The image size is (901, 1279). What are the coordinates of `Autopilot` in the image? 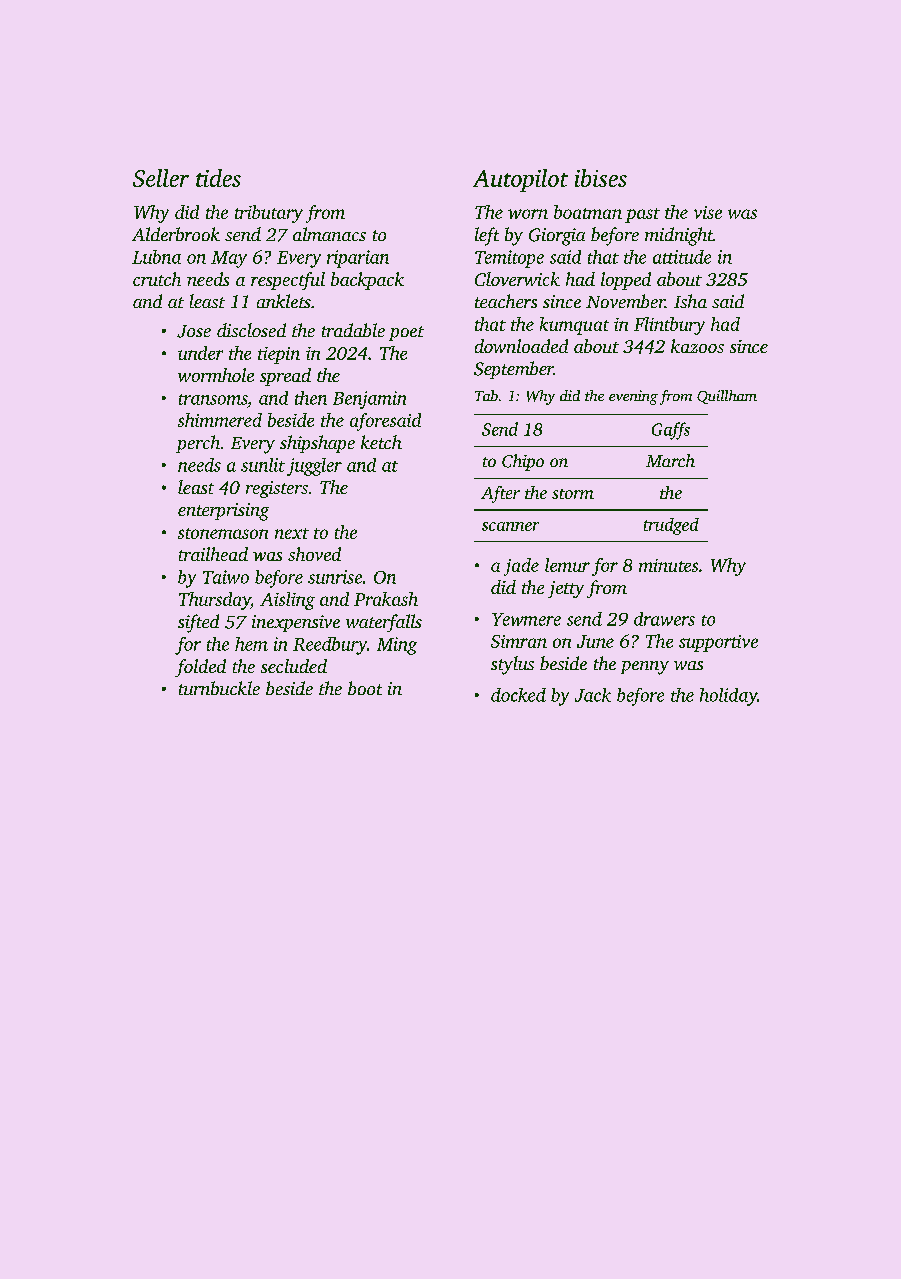 It's located at (520, 180).
